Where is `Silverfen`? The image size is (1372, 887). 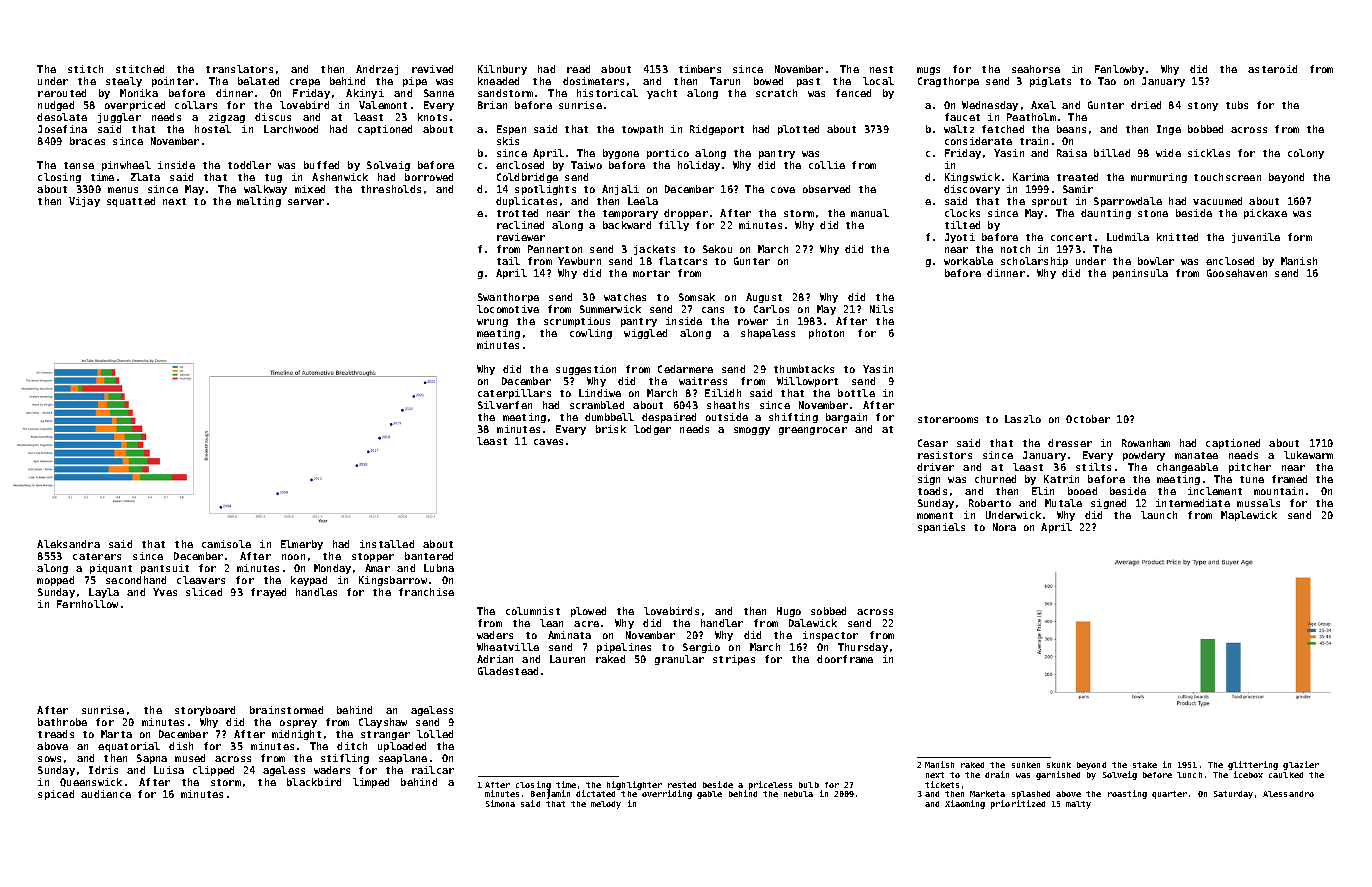
Silverfen is located at coordinates (505, 405).
